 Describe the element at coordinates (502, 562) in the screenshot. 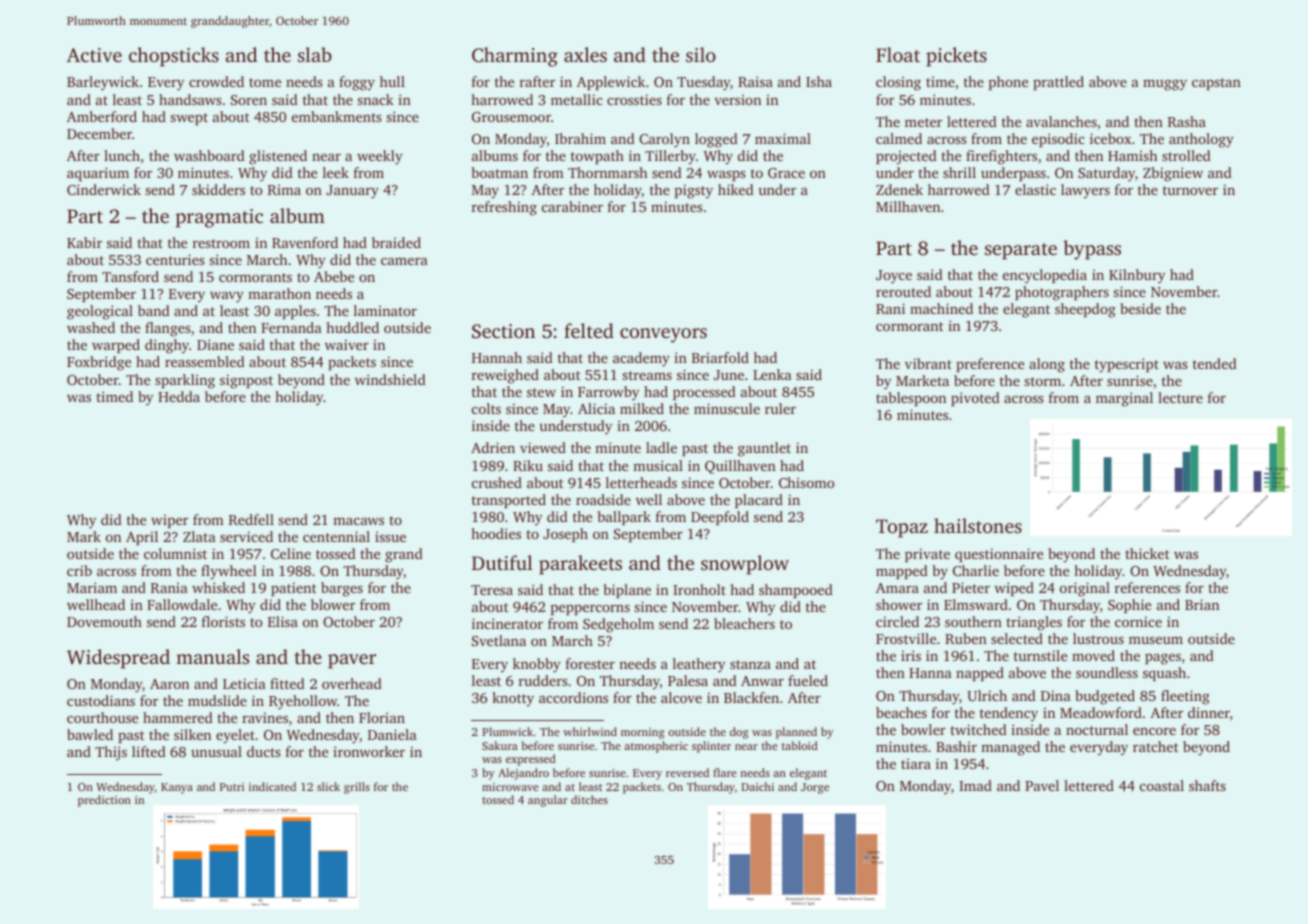

I see `Dutiful` at that location.
